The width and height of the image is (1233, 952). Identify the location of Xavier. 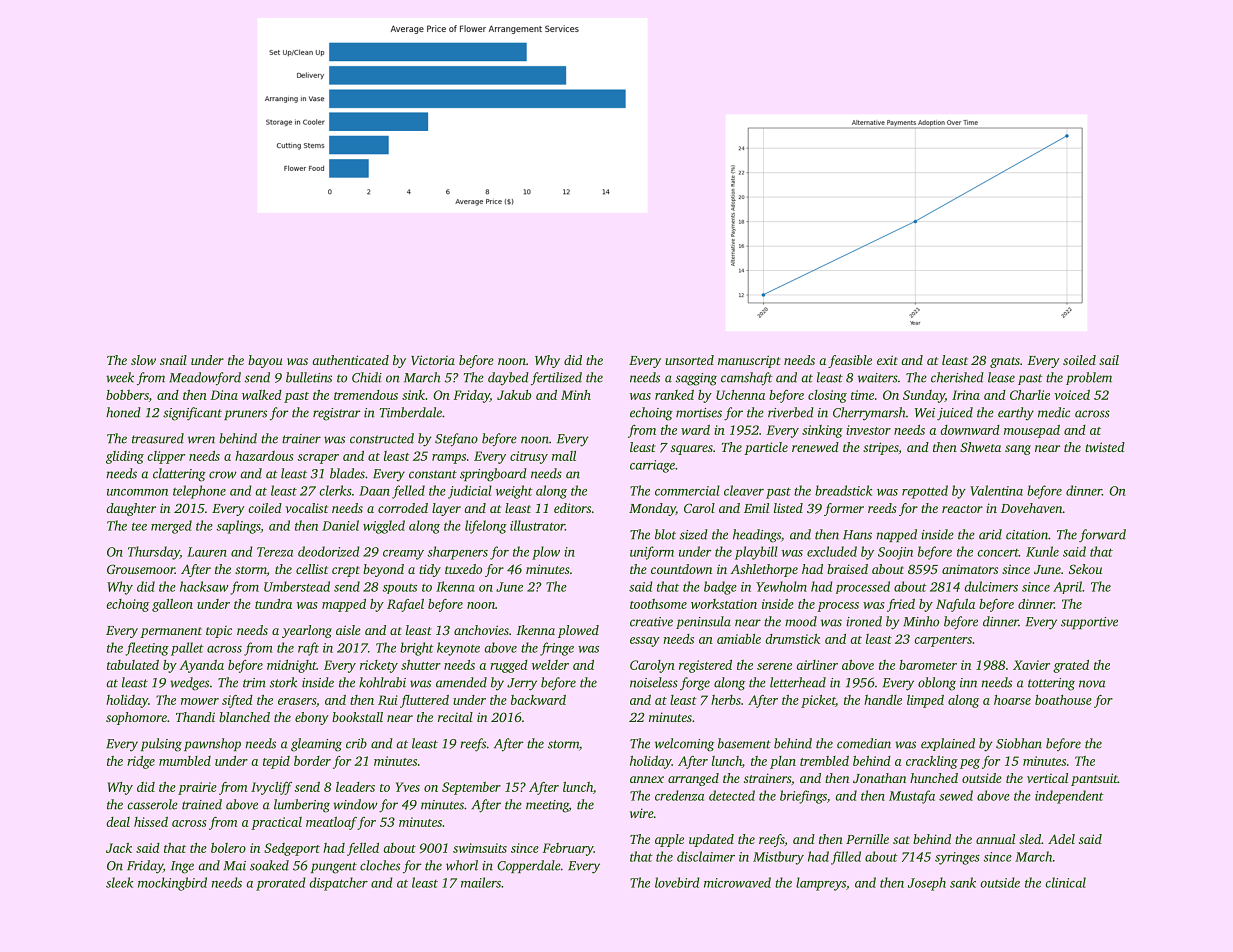
(1031, 665).
